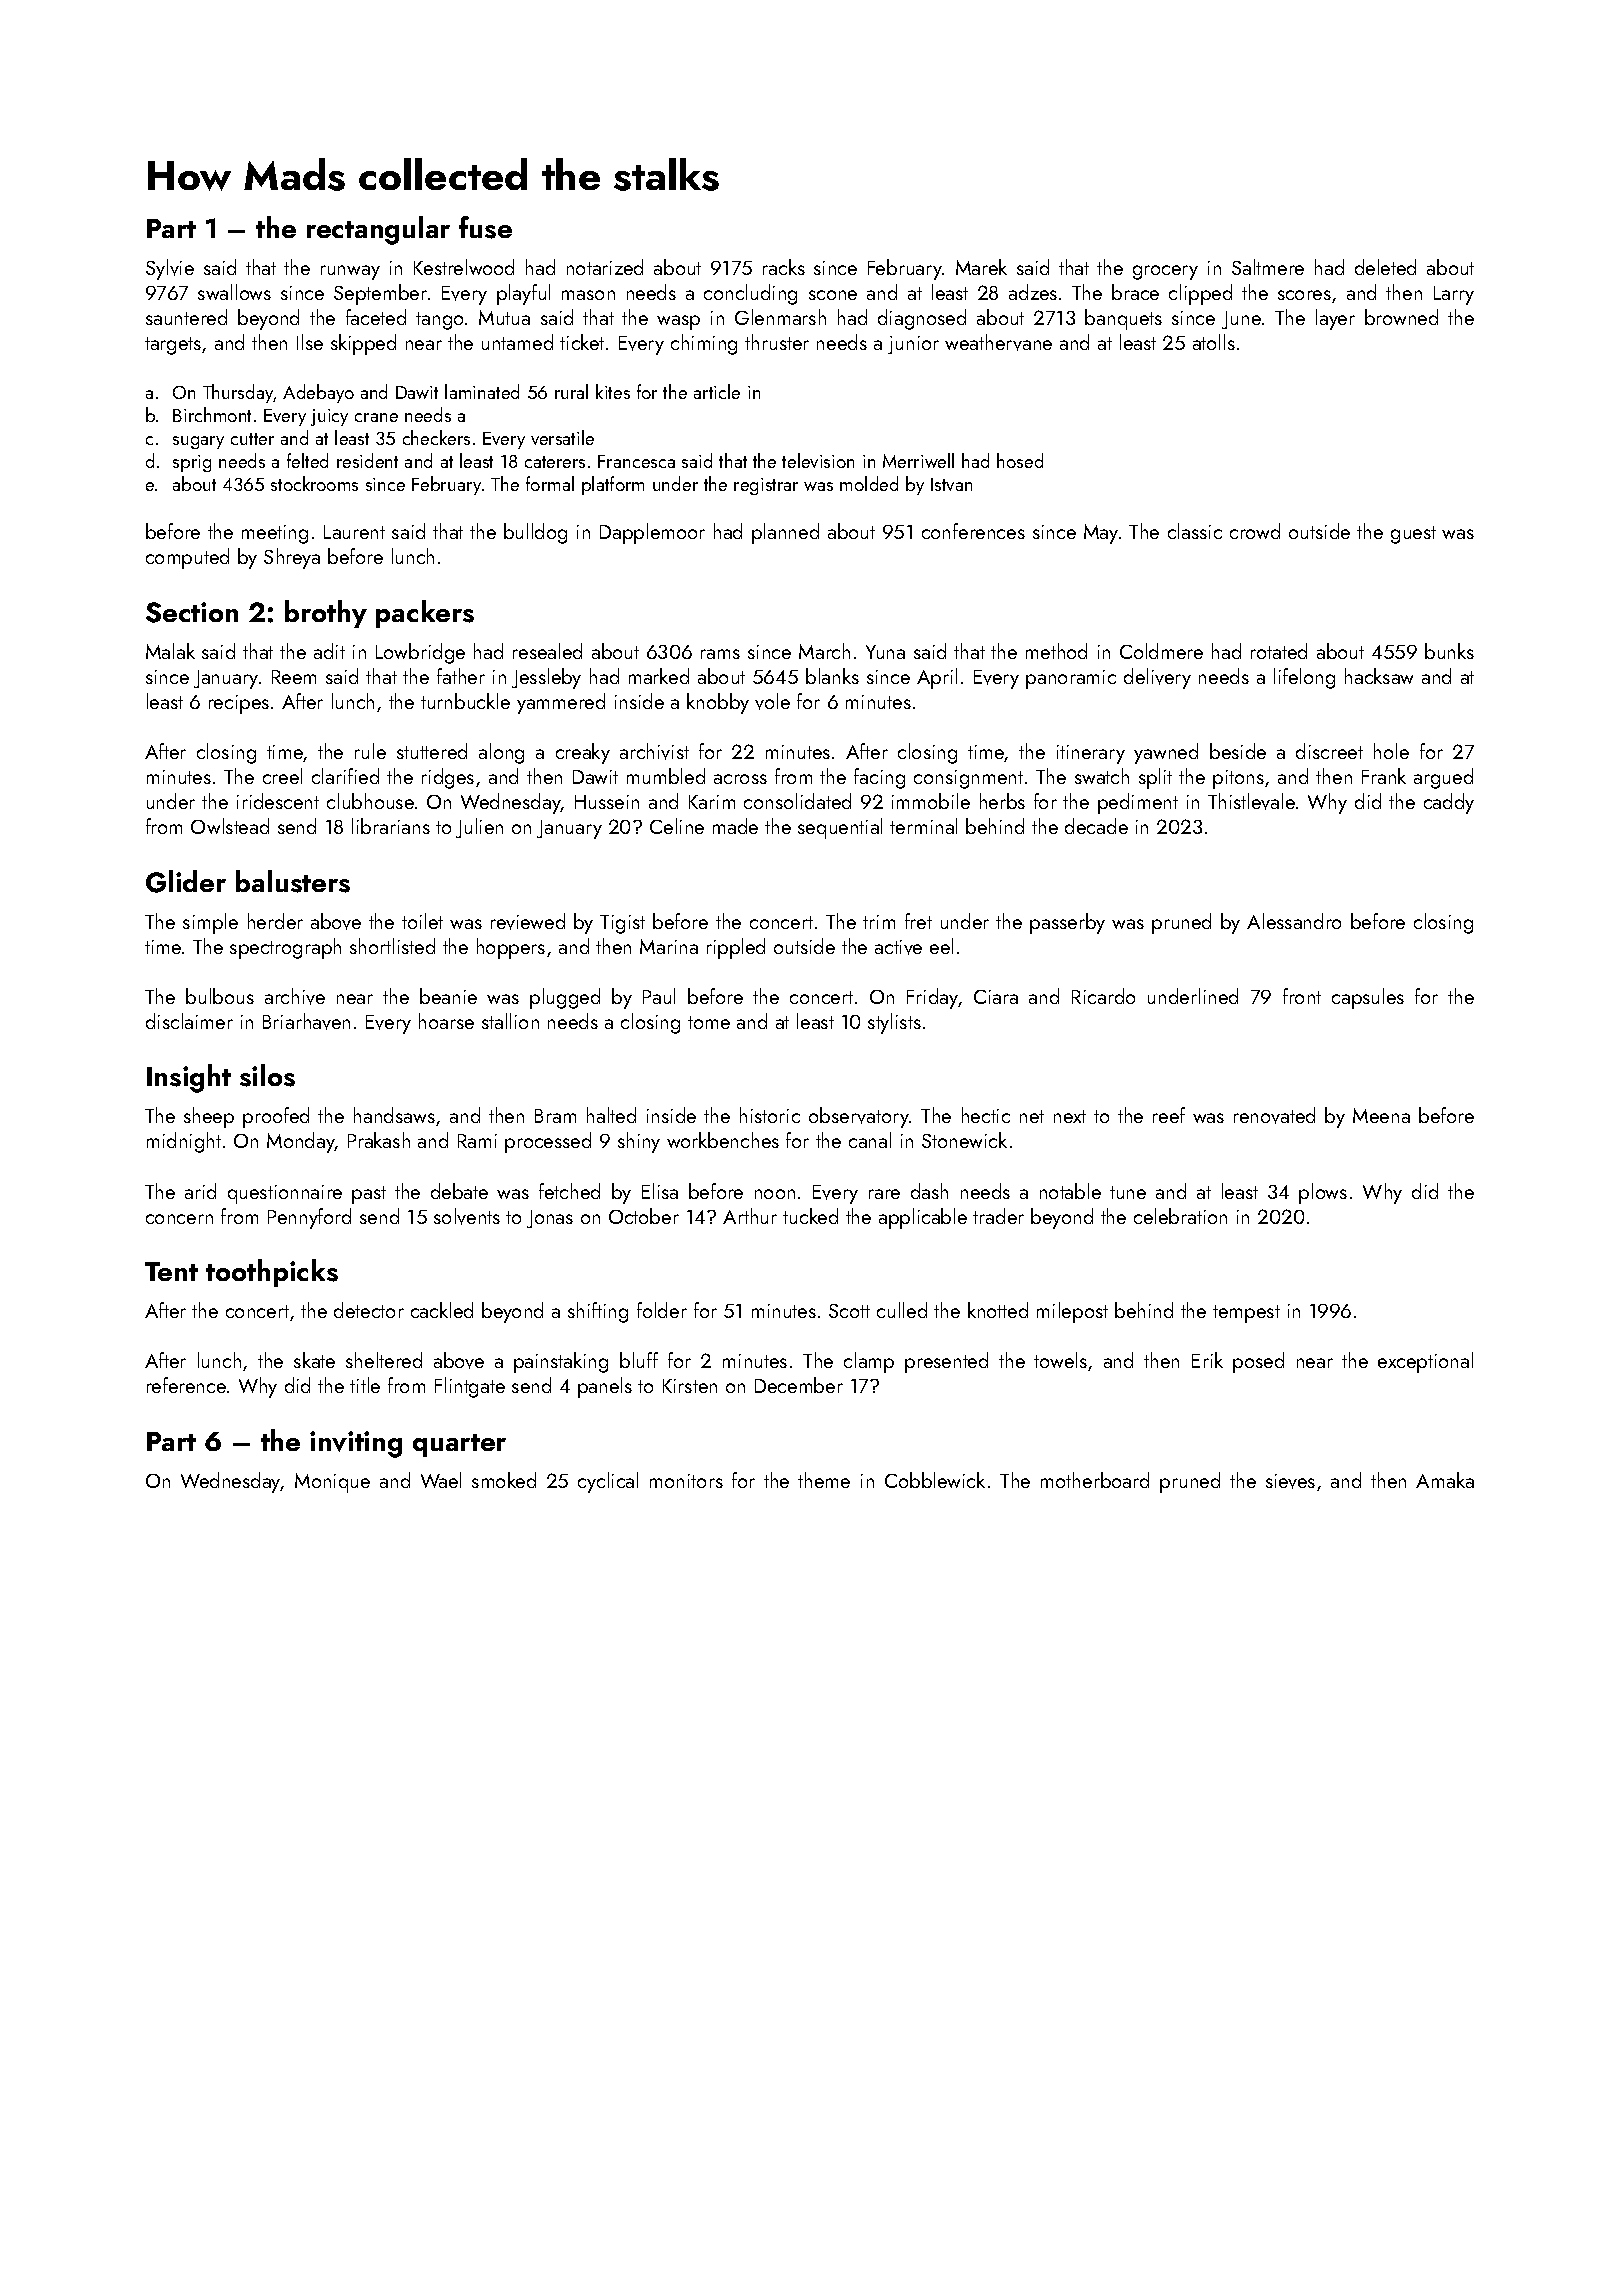 The image size is (1620, 2292). Describe the element at coordinates (170, 269) in the image. I see `Sylvie` at that location.
